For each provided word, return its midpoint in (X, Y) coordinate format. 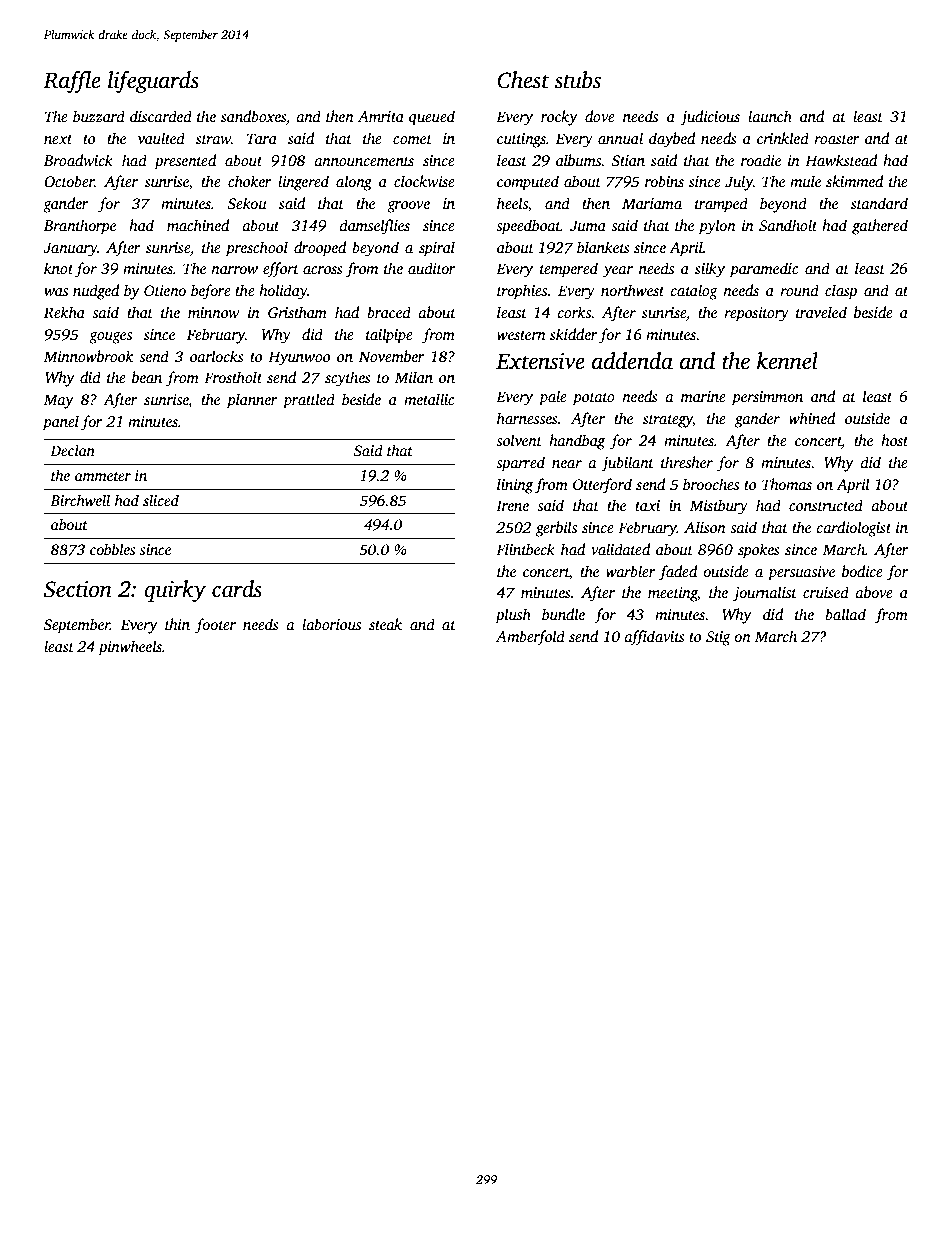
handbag (577, 442)
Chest (523, 80)
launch (770, 116)
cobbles (113, 549)
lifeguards (153, 82)
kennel (787, 361)
